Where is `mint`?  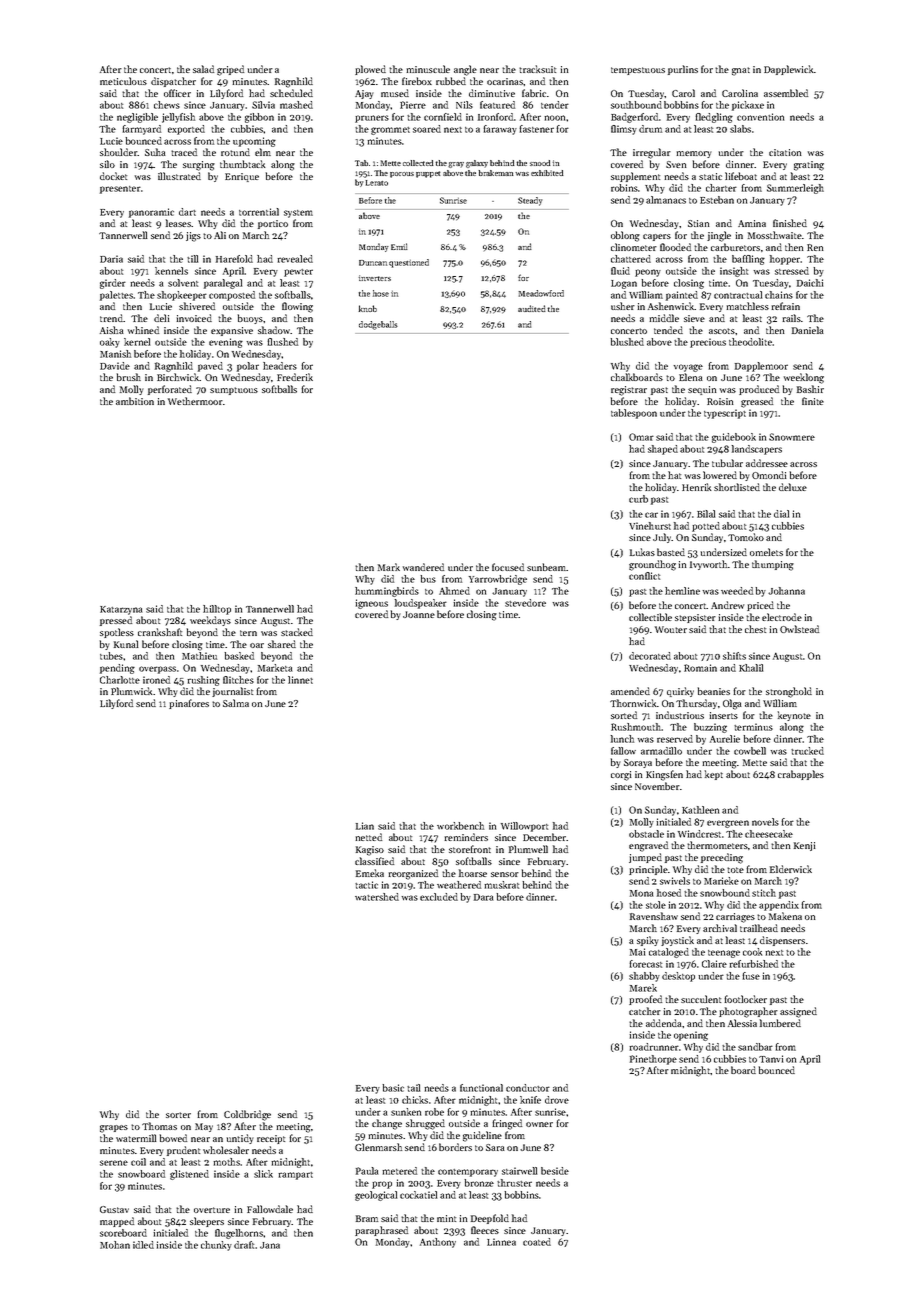 mint is located at coordinates (446, 1218).
